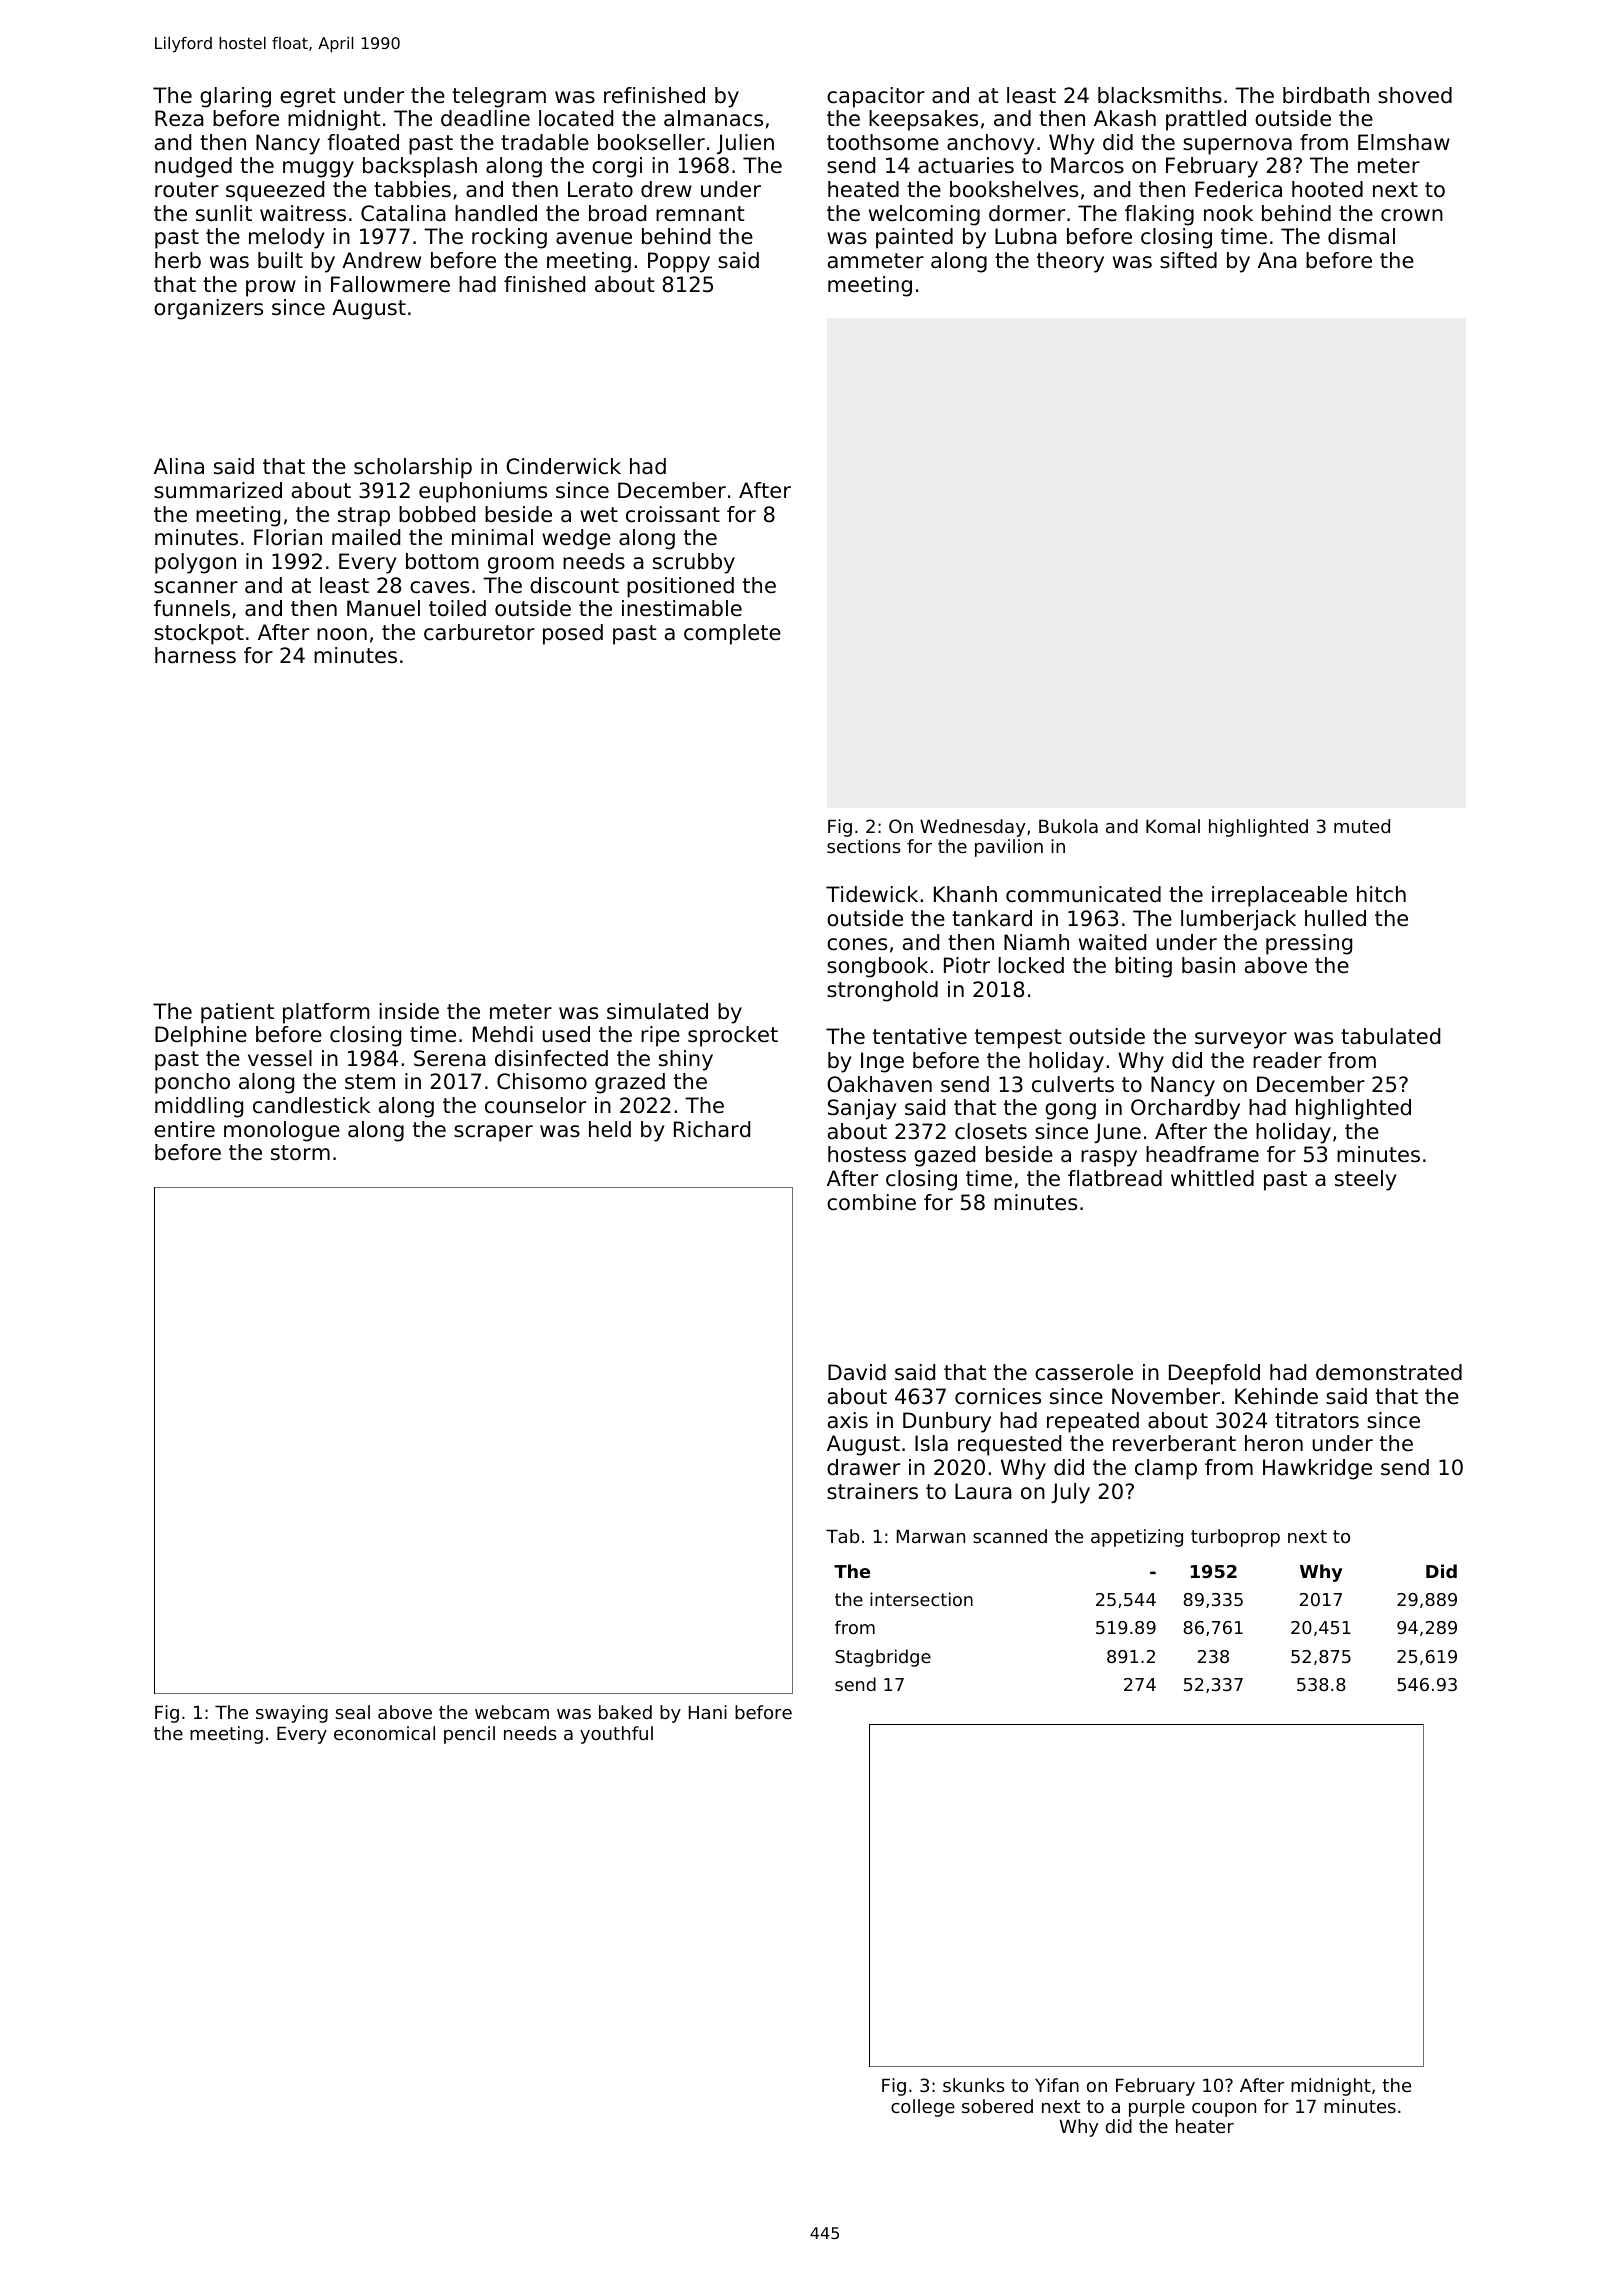 This document has height=2292, width=1620. I want to click on inside, so click(409, 1011).
